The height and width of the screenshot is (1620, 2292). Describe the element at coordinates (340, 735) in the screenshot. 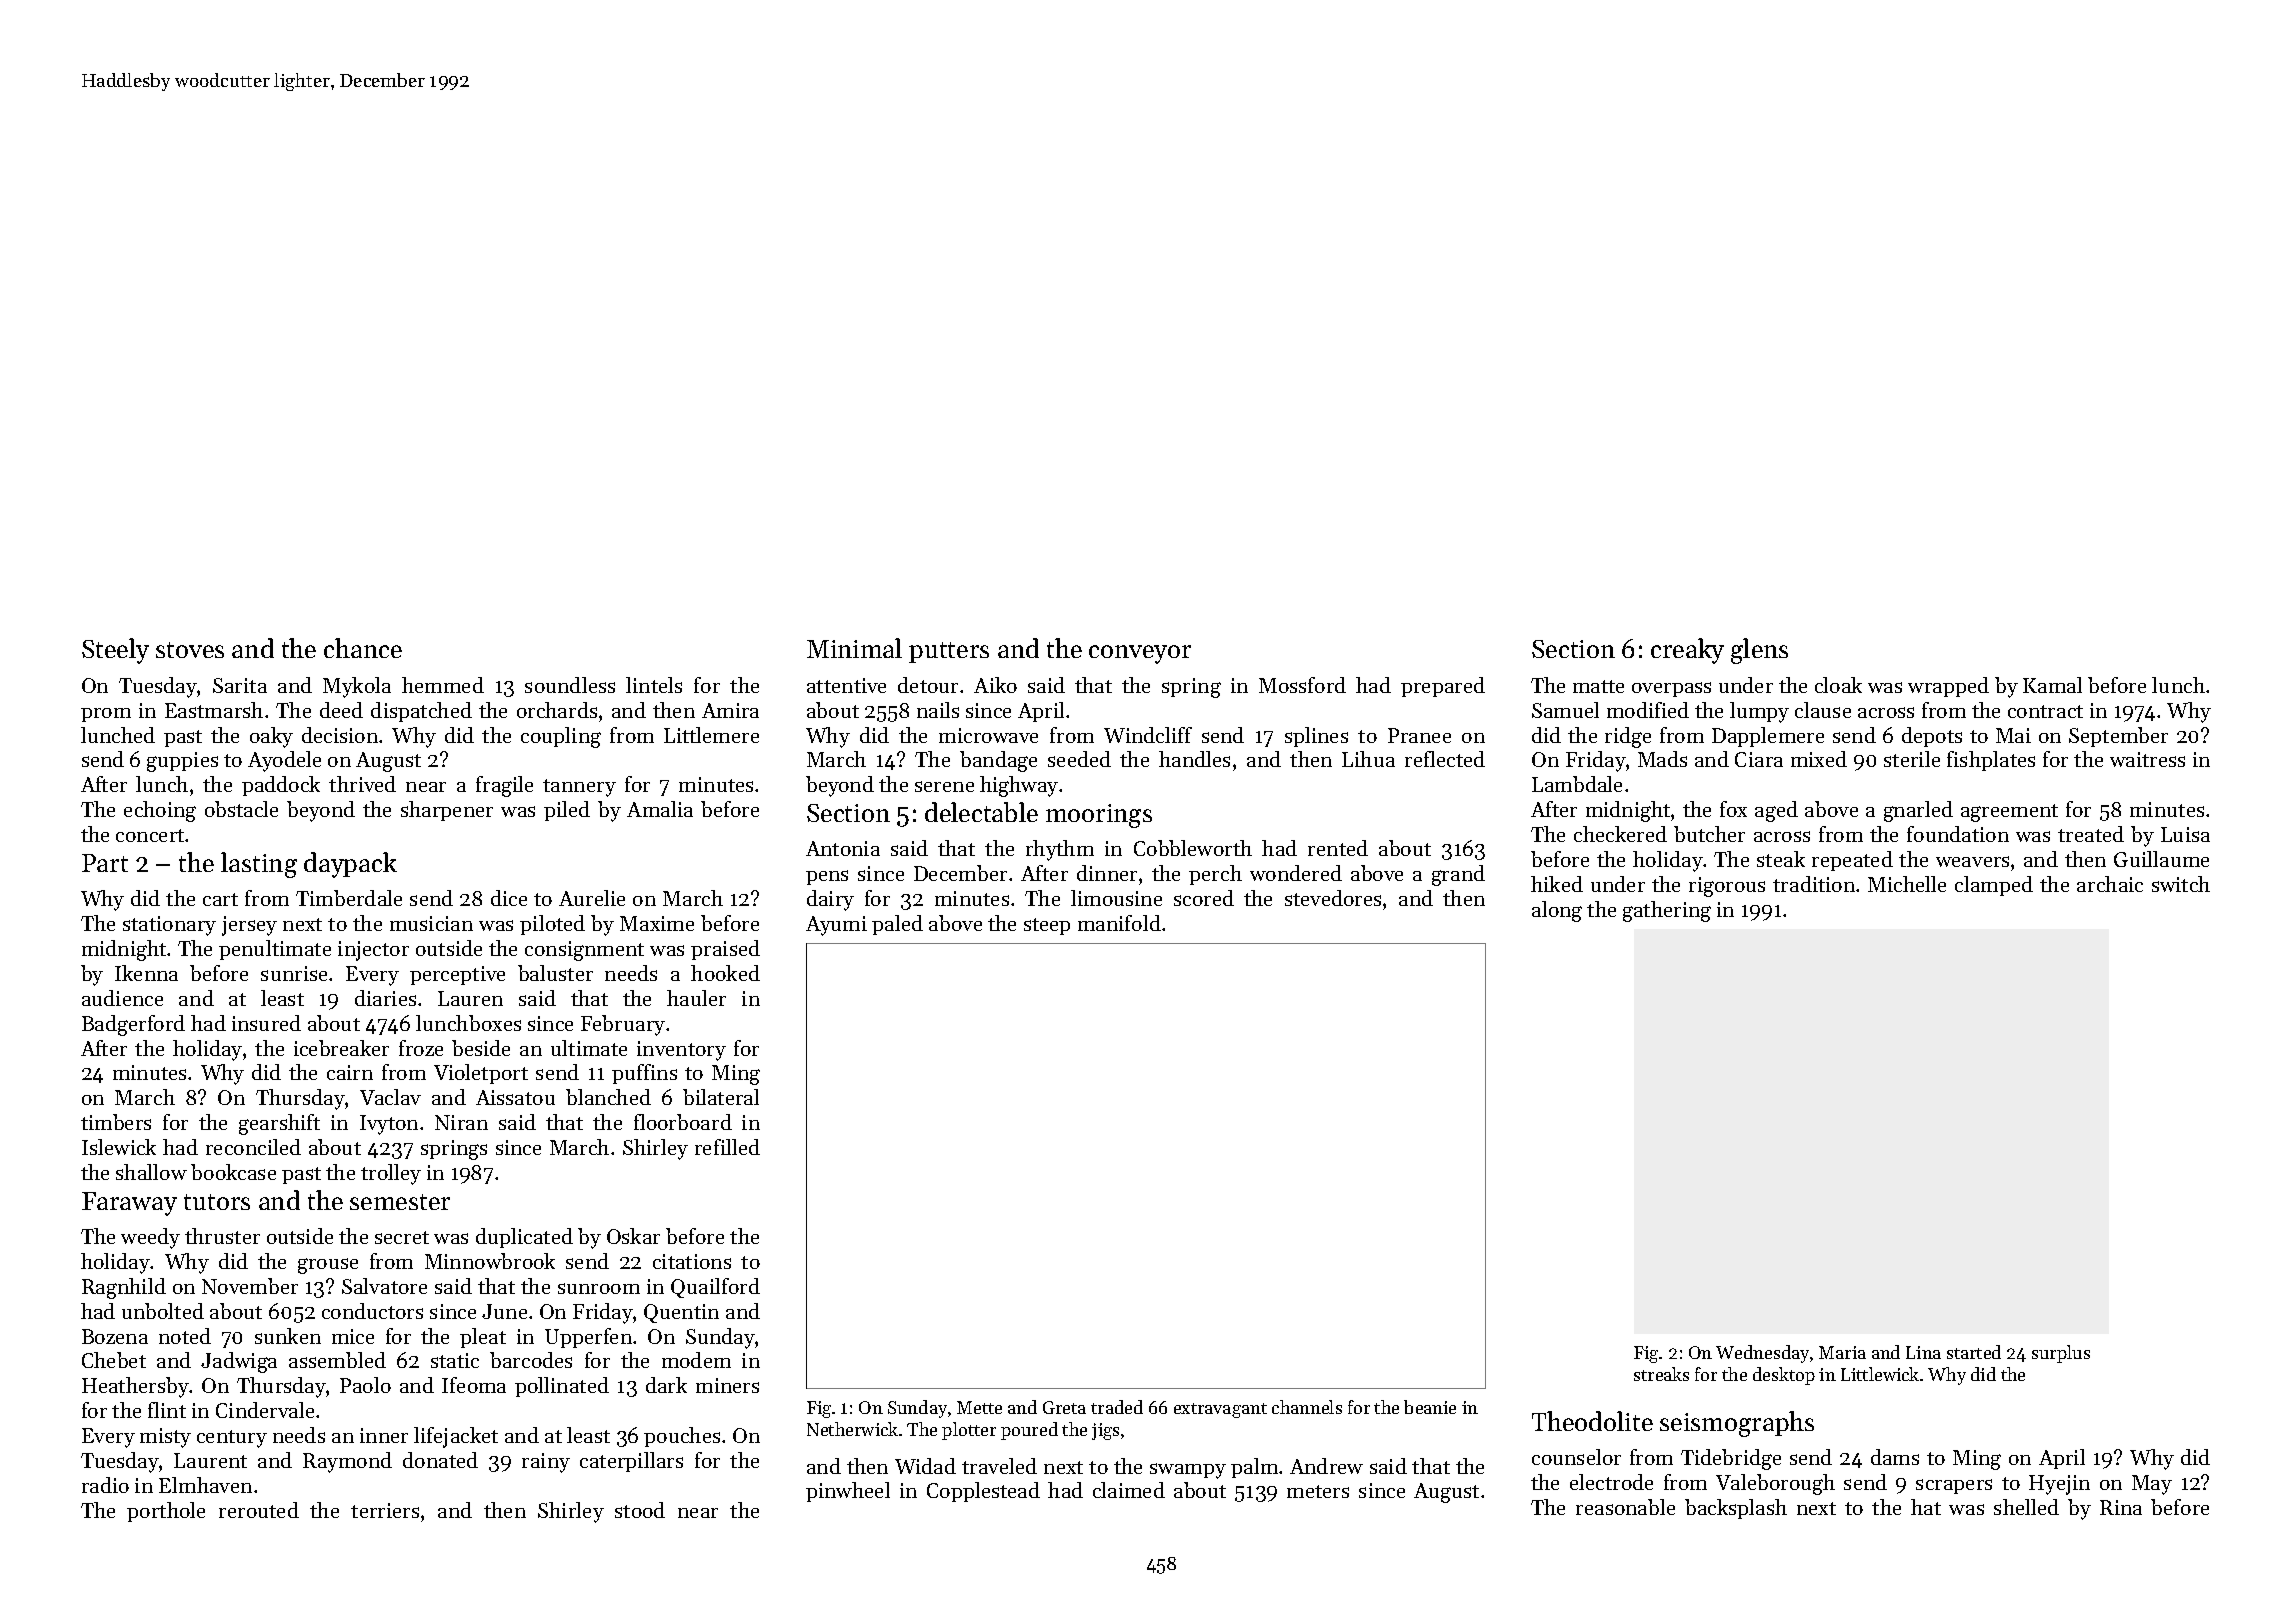

I see `decision` at that location.
